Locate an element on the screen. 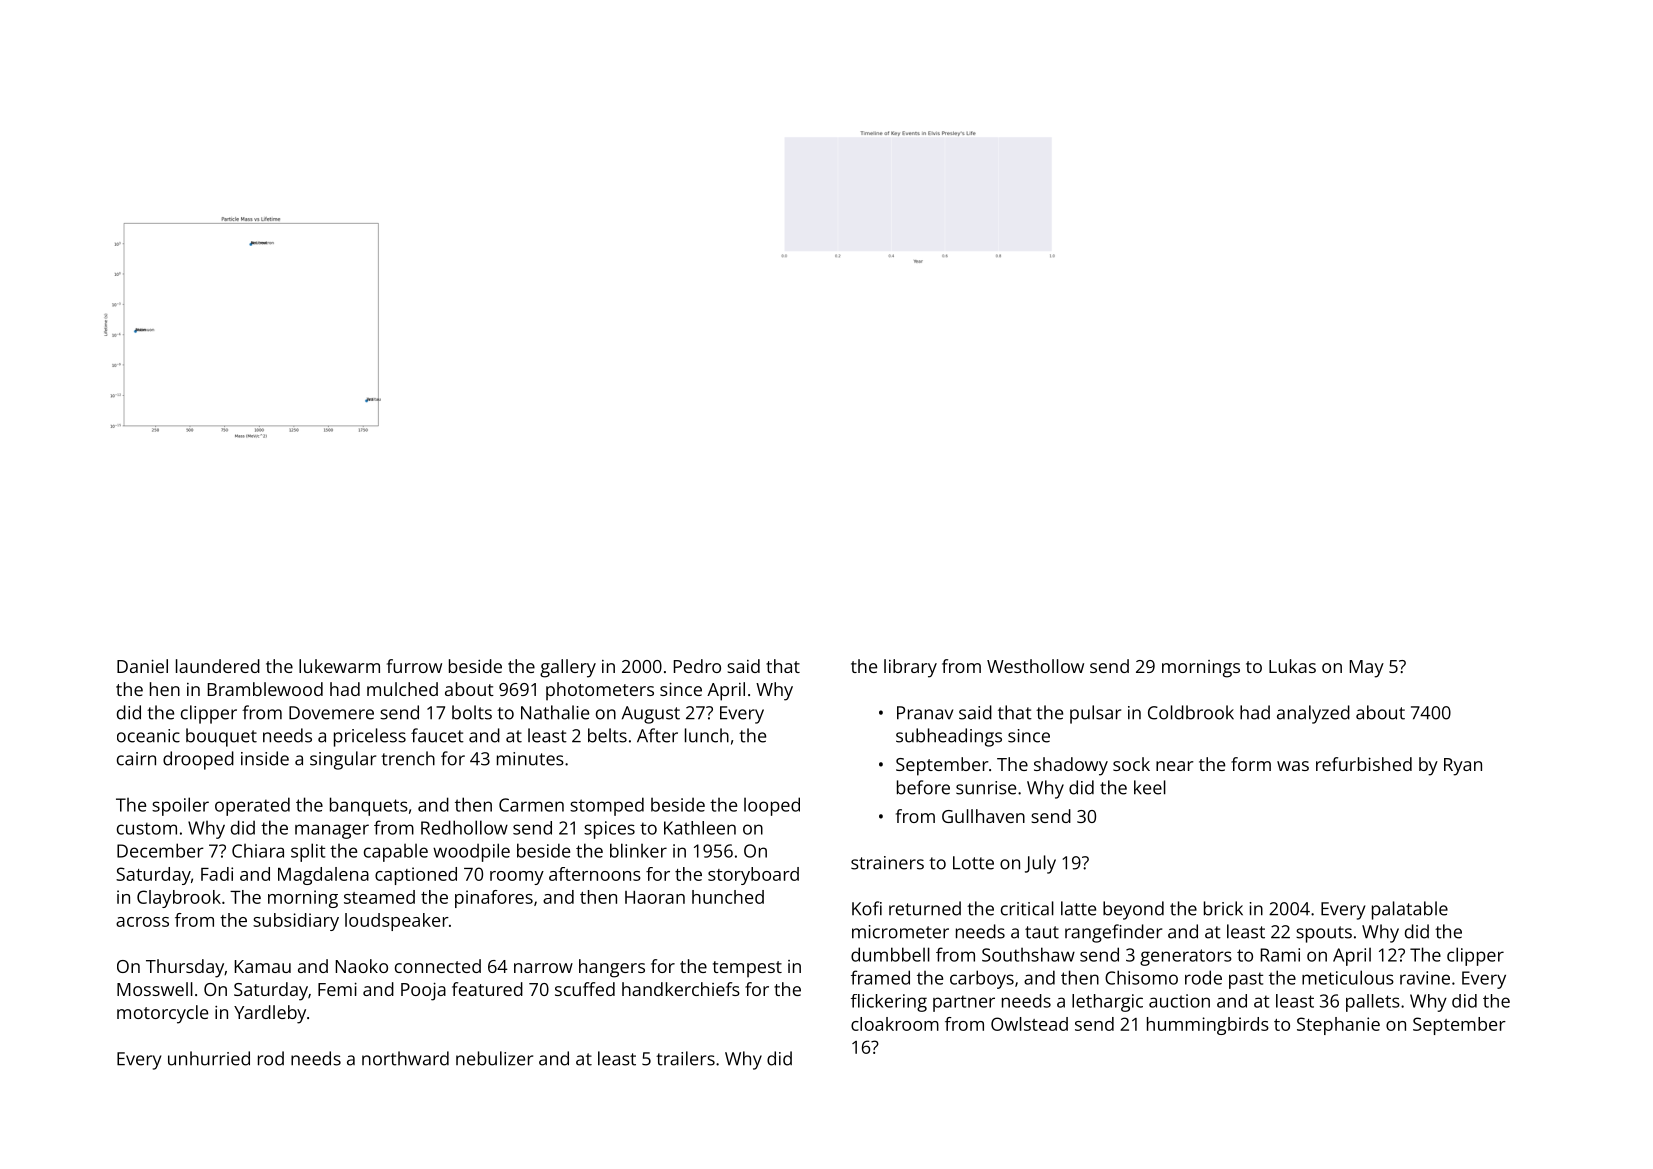 This screenshot has height=1169, width=1653. Lukas is located at coordinates (1292, 666).
